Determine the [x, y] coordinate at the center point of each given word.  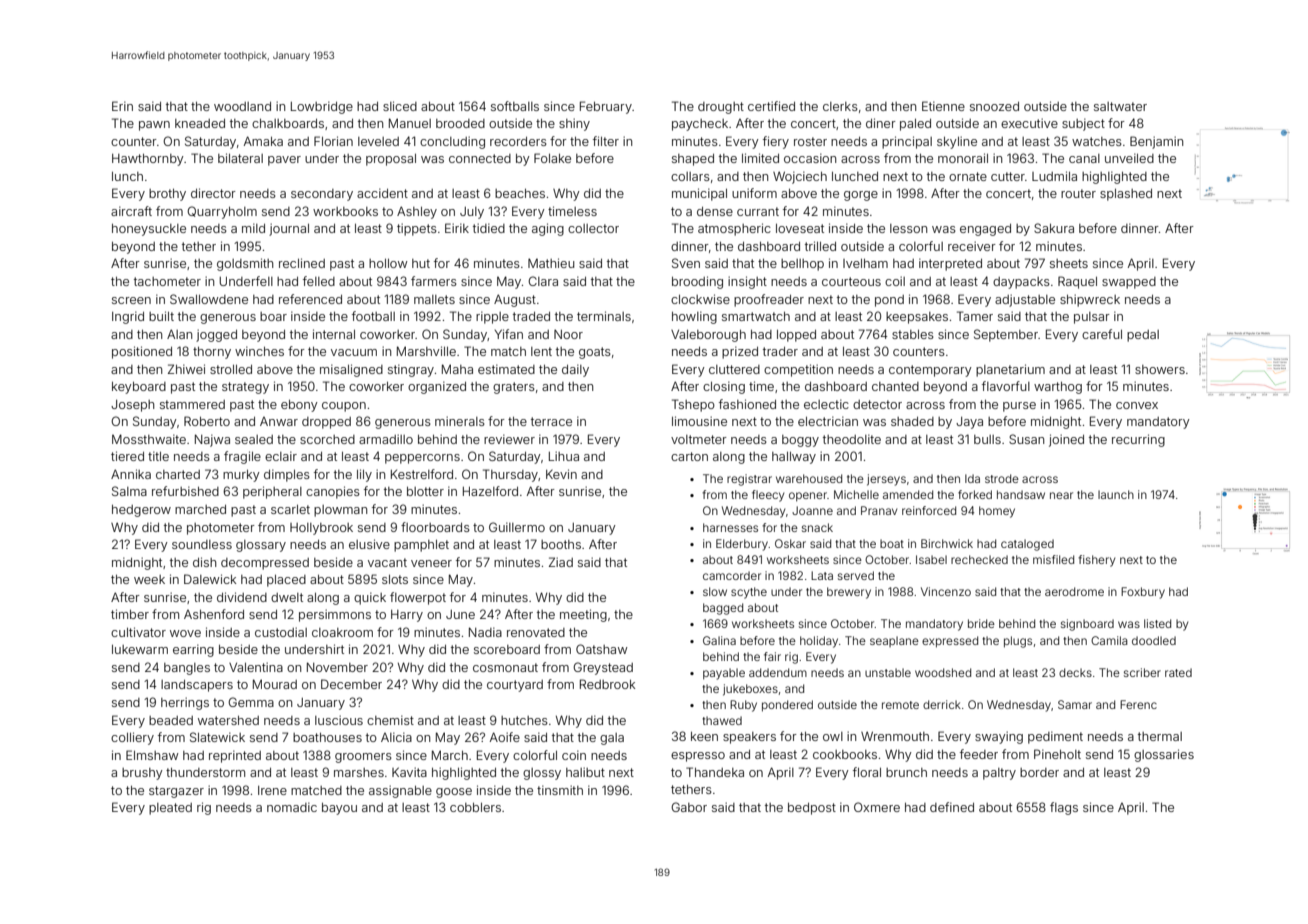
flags [1064, 808]
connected [480, 158]
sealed [254, 439]
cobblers [475, 807]
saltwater [1120, 106]
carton [689, 456]
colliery [132, 738]
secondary [322, 195]
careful [1102, 334]
